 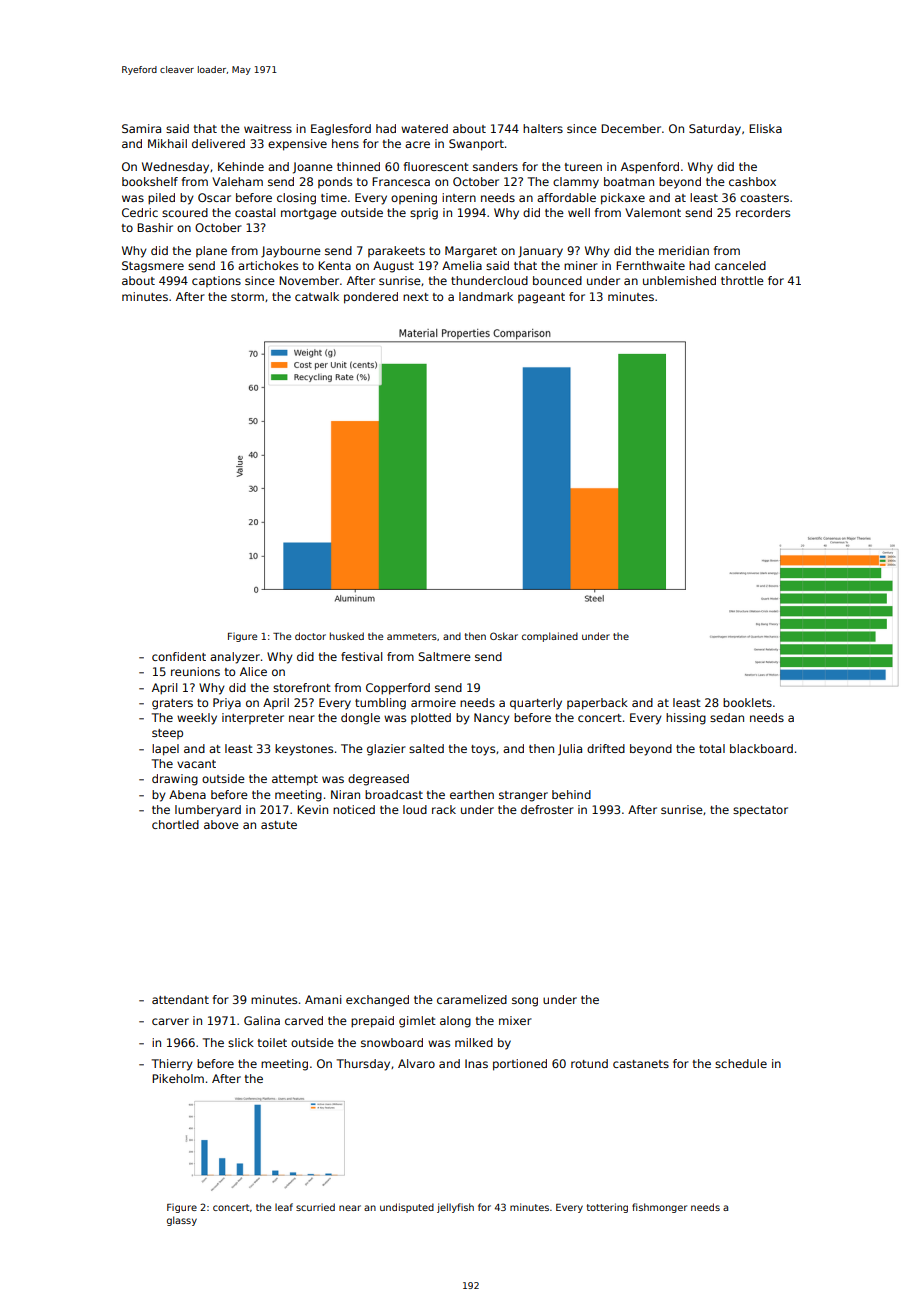 What do you see at coordinates (543, 128) in the image?
I see `halters` at bounding box center [543, 128].
